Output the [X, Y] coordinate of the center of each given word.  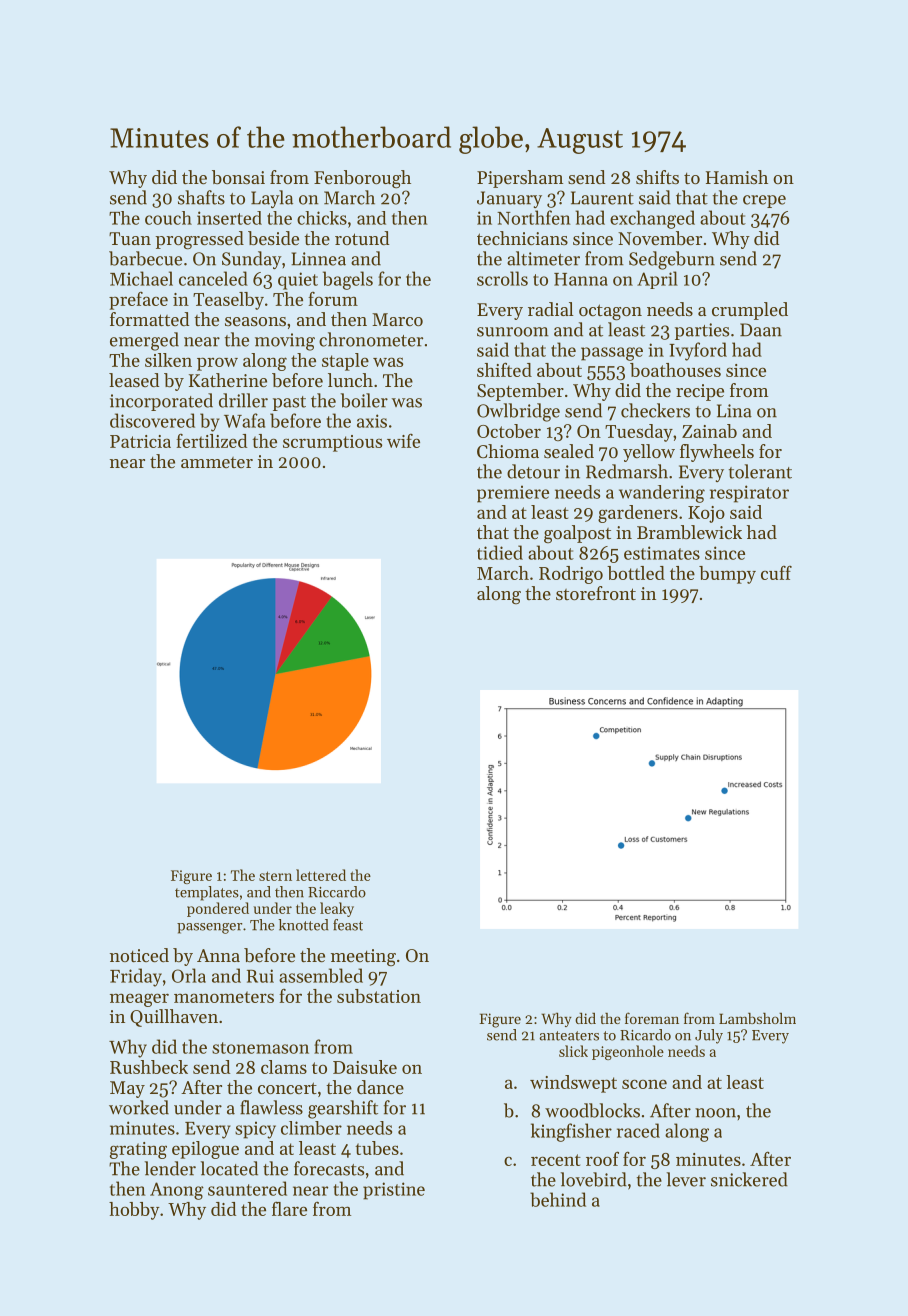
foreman [652, 1018]
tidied [500, 552]
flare [289, 1208]
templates [207, 893]
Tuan [130, 238]
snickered [749, 1179]
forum [333, 299]
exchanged [652, 219]
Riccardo [337, 892]
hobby [134, 1211]
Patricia [140, 441]
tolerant [760, 471]
